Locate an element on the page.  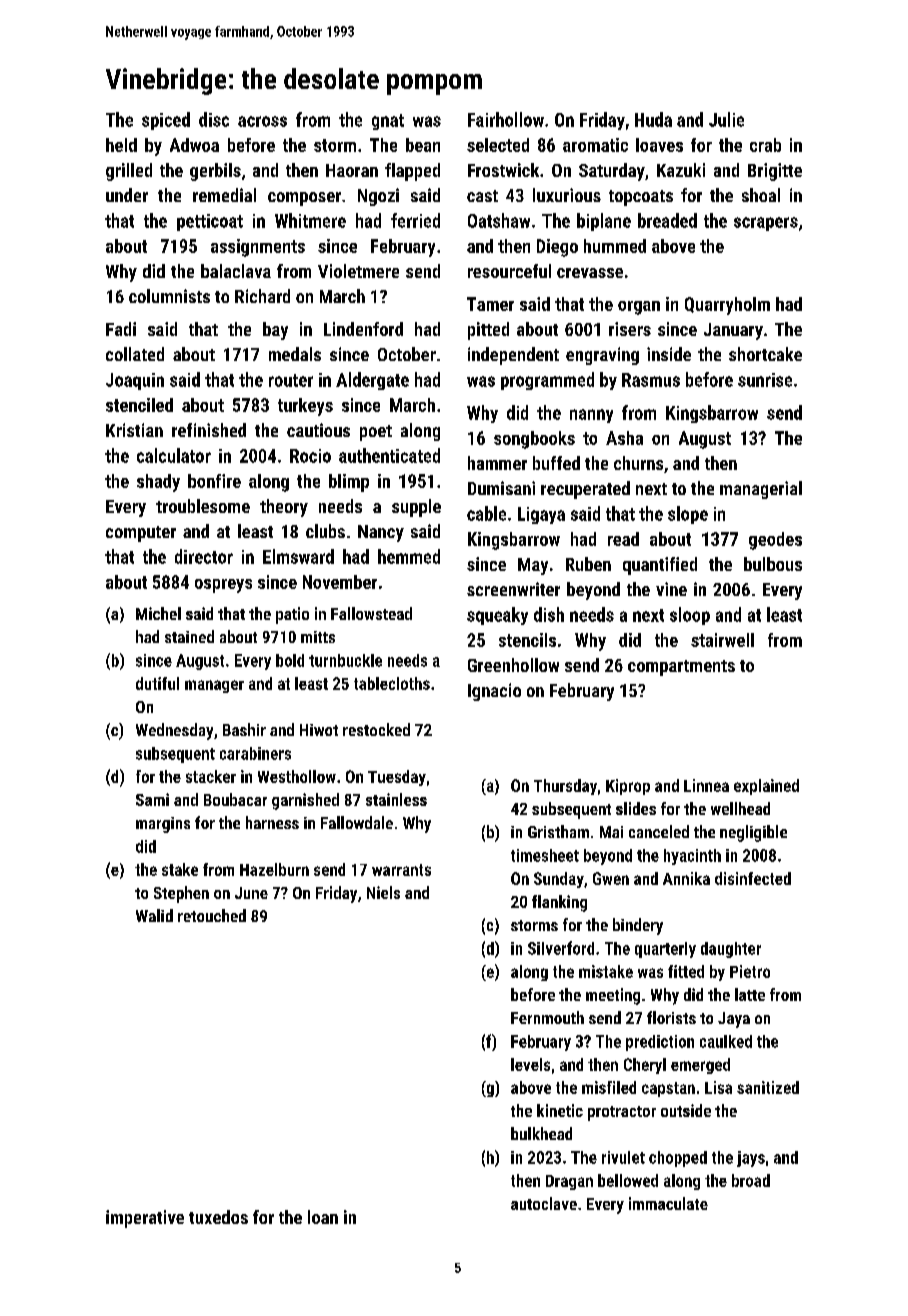
assignments is located at coordinates (258, 248).
